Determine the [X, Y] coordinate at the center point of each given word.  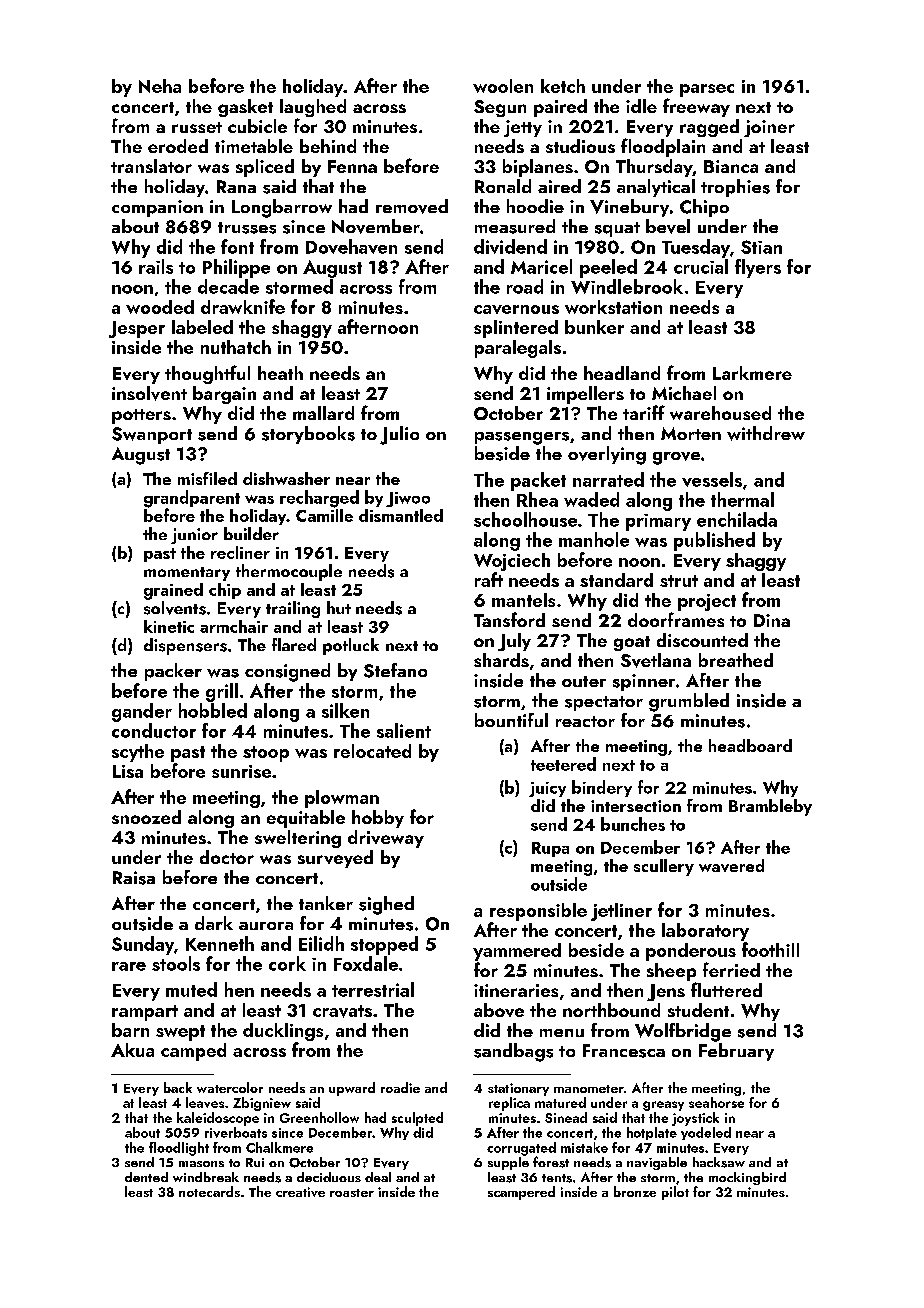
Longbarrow [282, 208]
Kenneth [220, 943]
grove [676, 458]
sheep [671, 972]
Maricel [541, 266]
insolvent [149, 393]
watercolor [230, 1087]
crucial [701, 266]
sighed [386, 905]
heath [280, 373]
